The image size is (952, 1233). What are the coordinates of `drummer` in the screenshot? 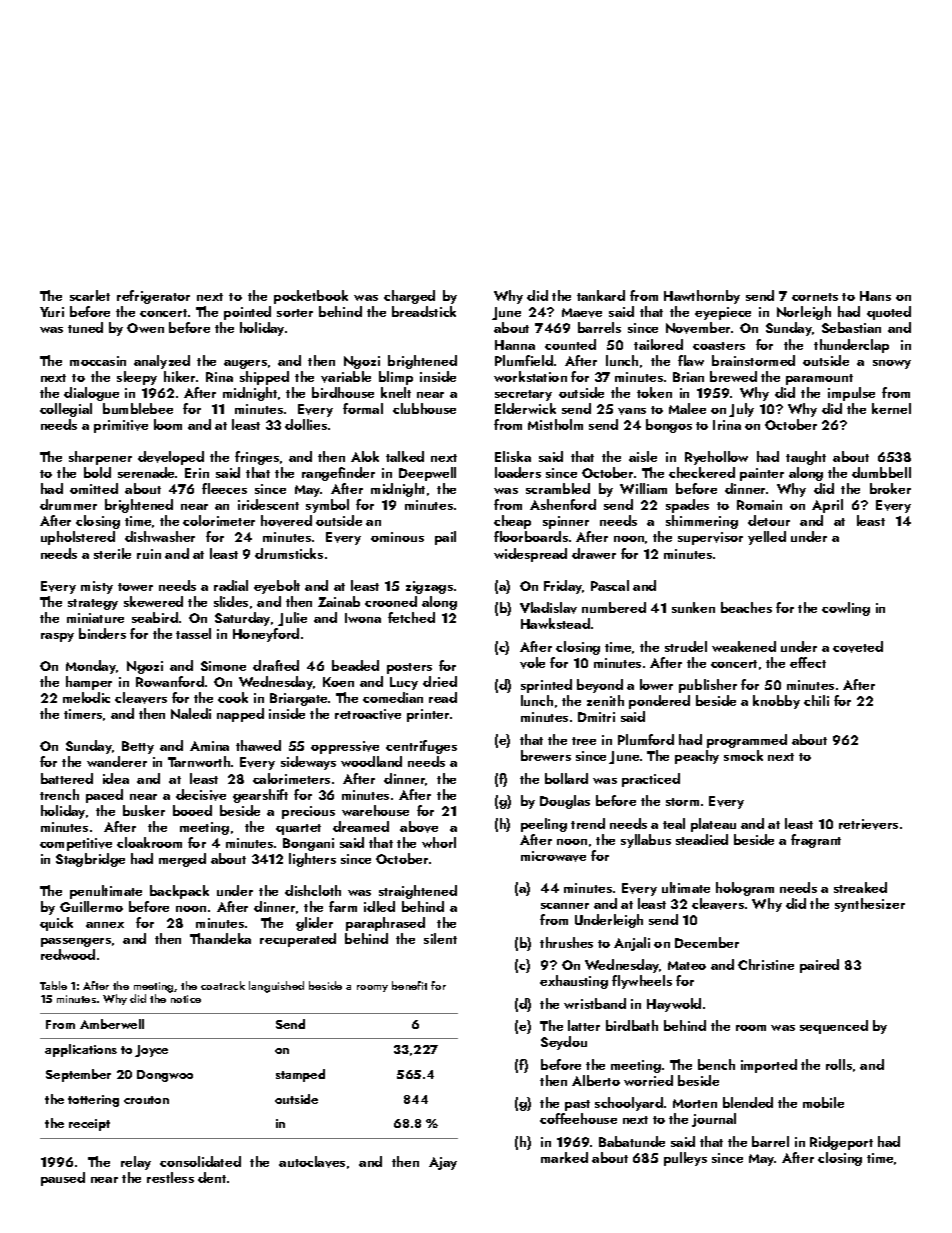 It's located at (68, 504).
